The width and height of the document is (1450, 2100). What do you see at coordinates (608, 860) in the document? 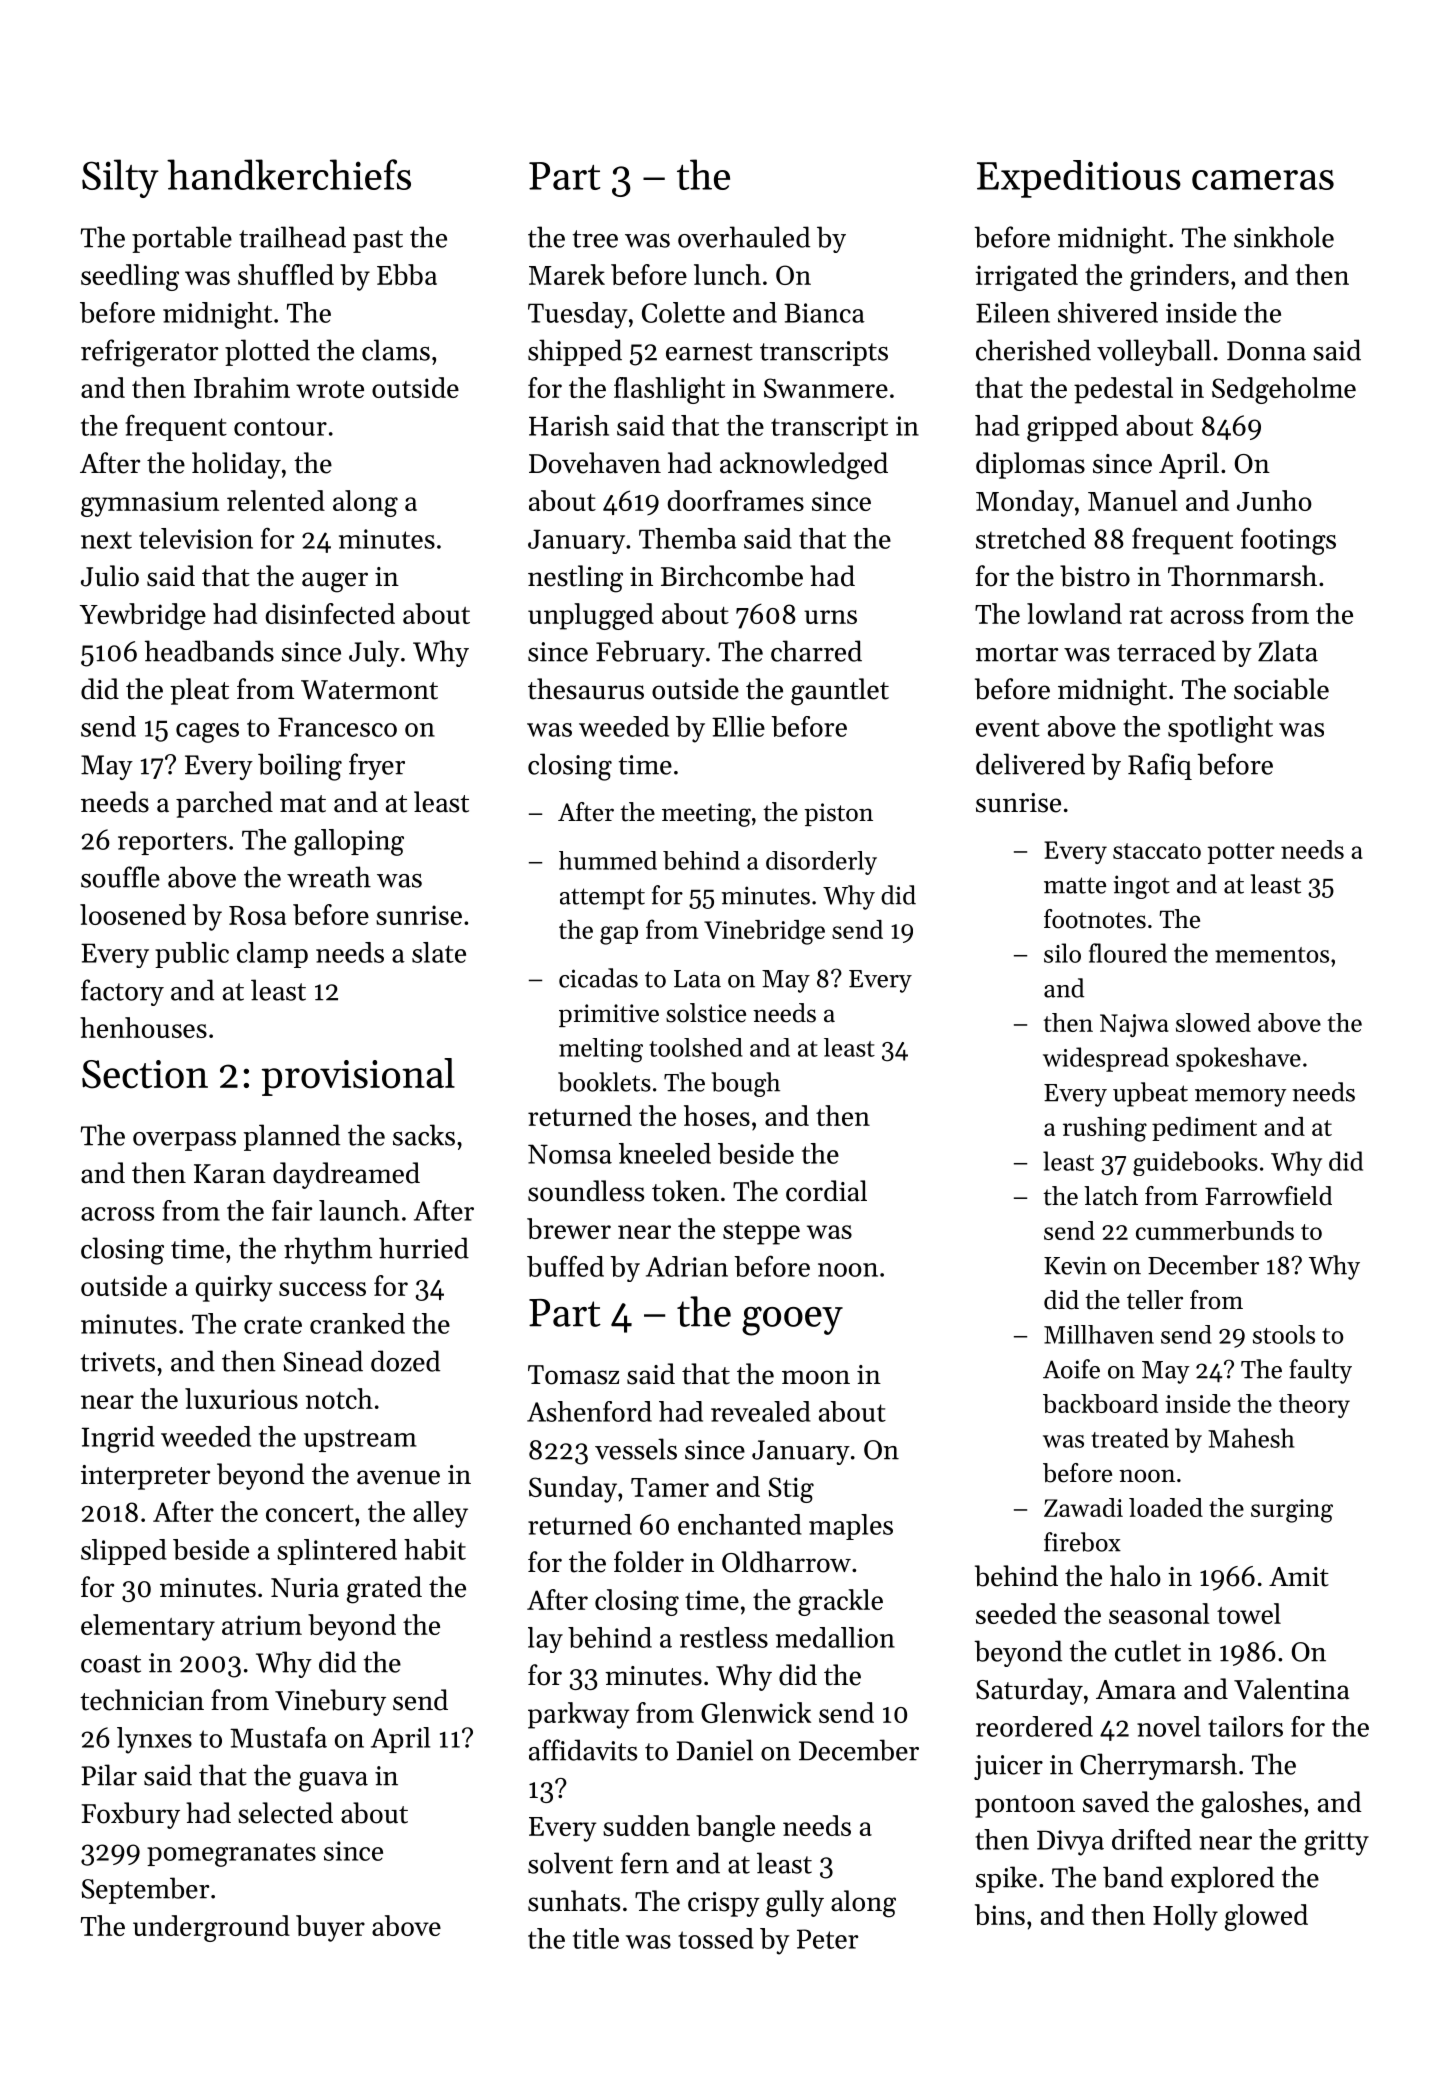
I see `hummed` at bounding box center [608, 860].
